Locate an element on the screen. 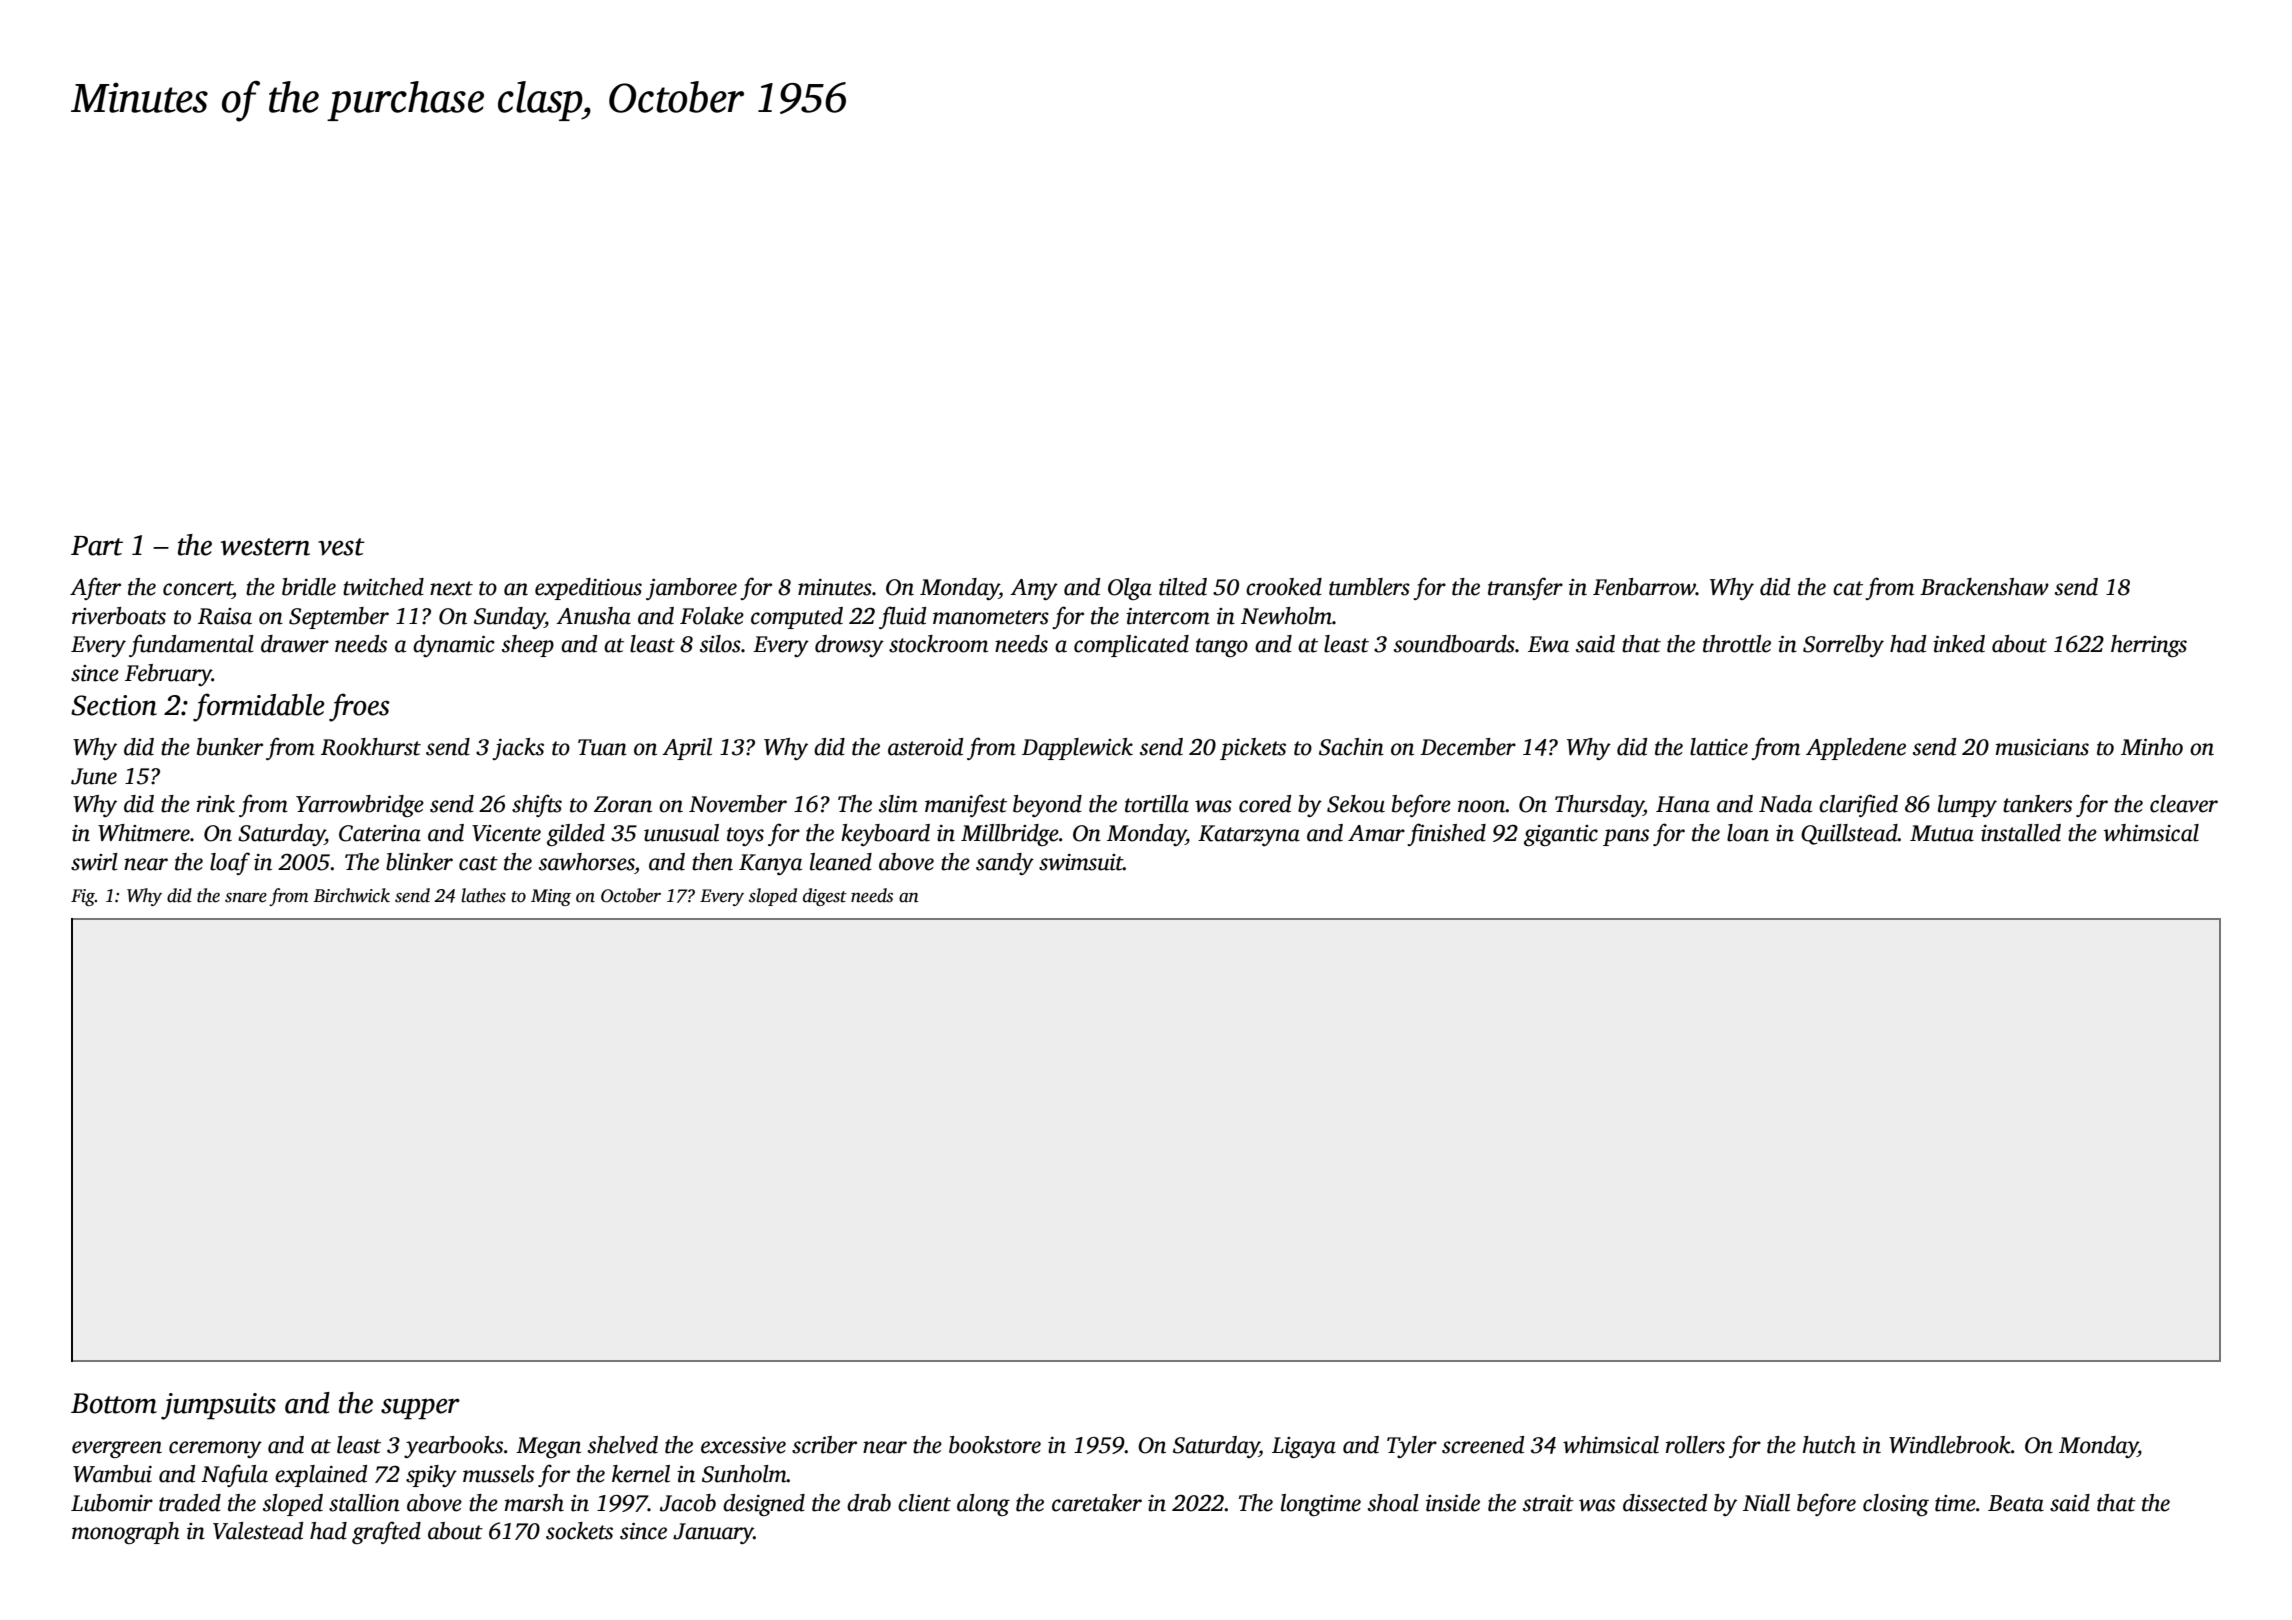  Mutua is located at coordinates (1942, 833).
